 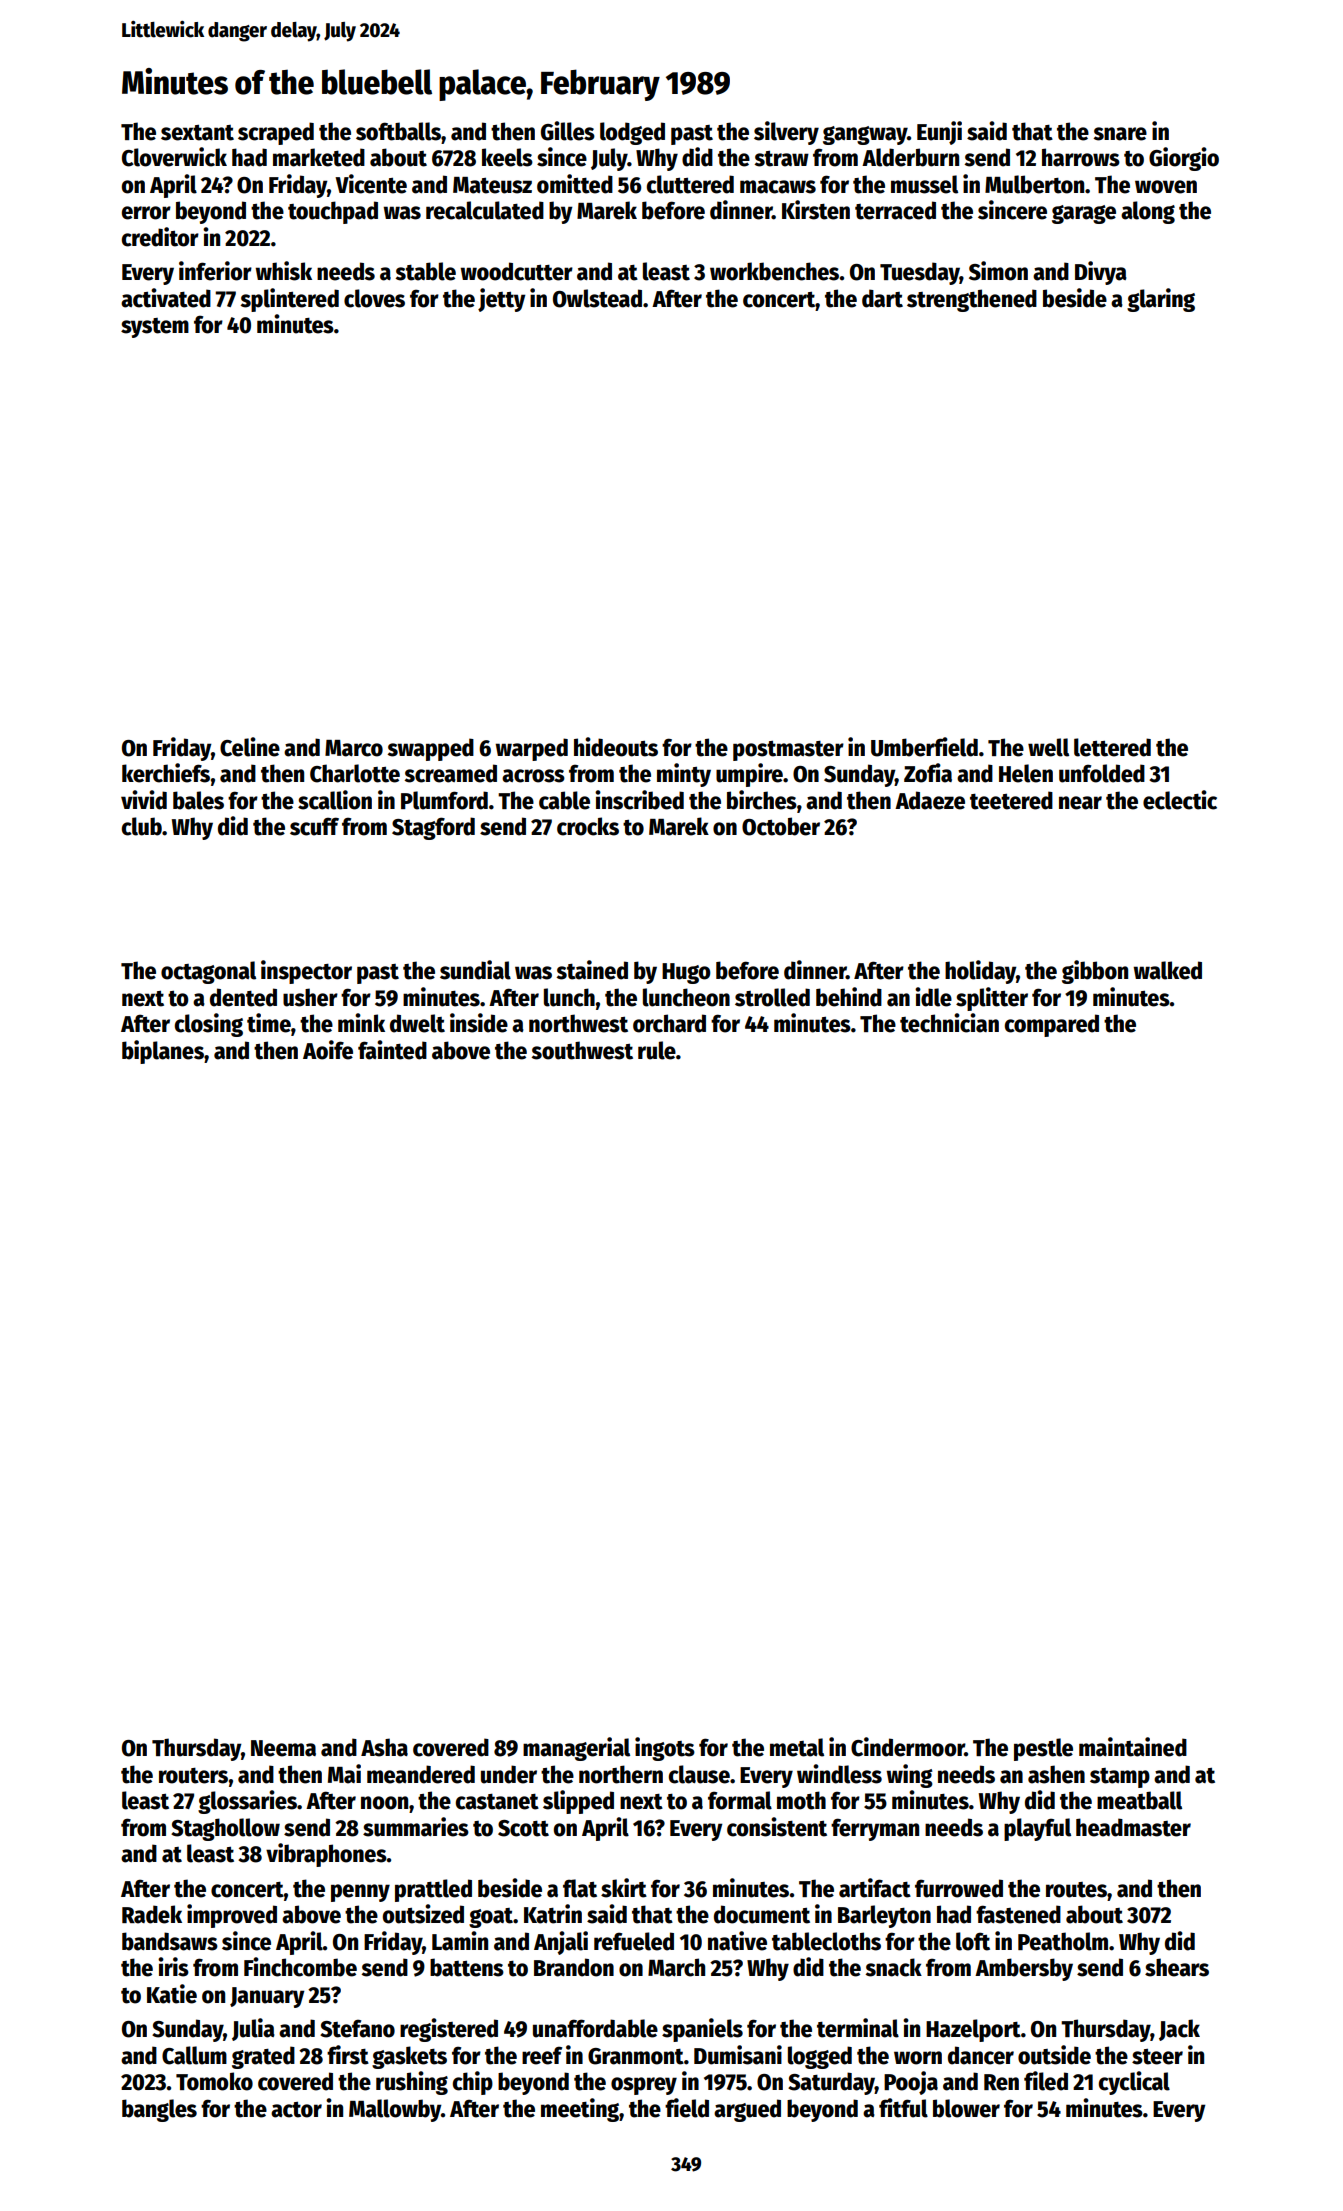 What do you see at coordinates (1043, 1749) in the image?
I see `pestle` at bounding box center [1043, 1749].
